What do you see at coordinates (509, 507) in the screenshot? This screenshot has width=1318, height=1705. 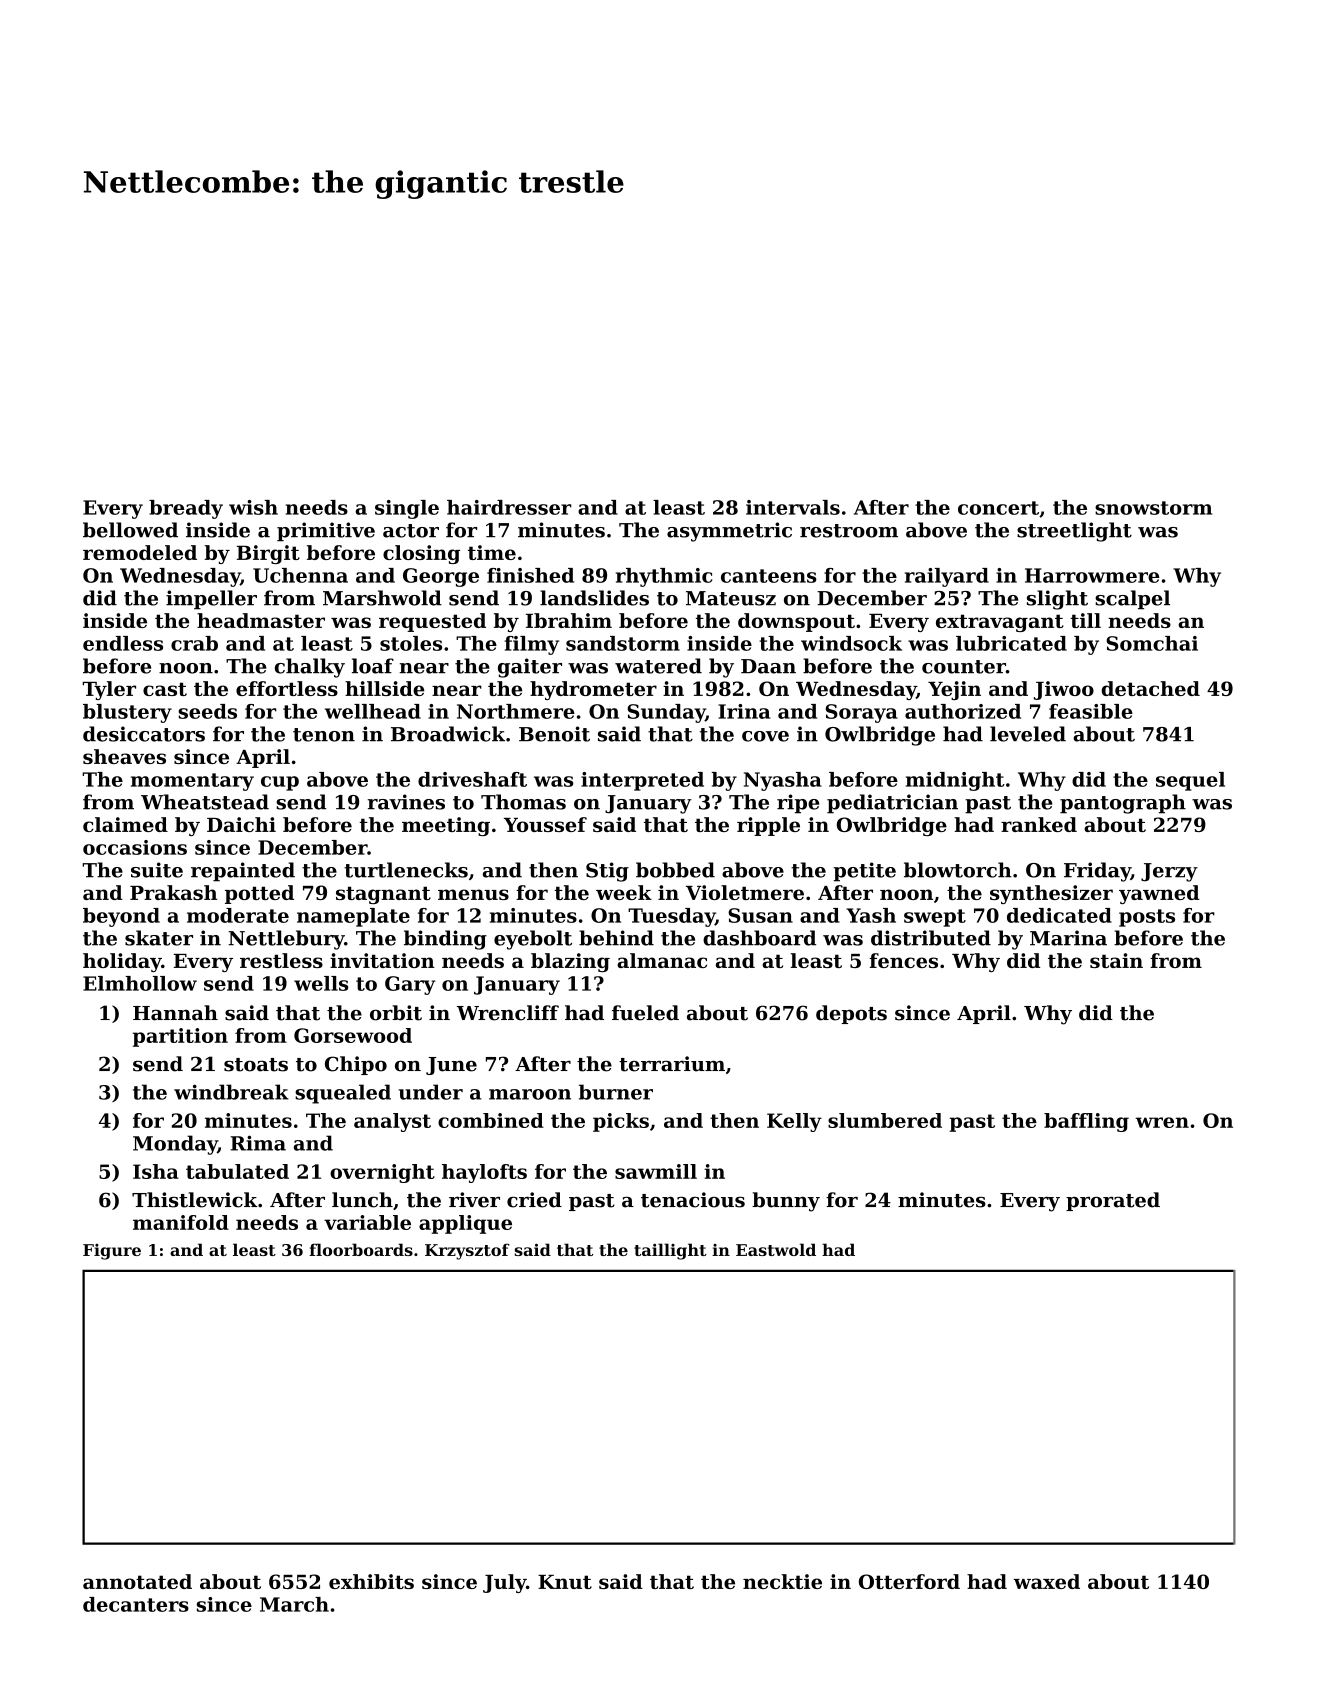 I see `hairdresser` at bounding box center [509, 507].
